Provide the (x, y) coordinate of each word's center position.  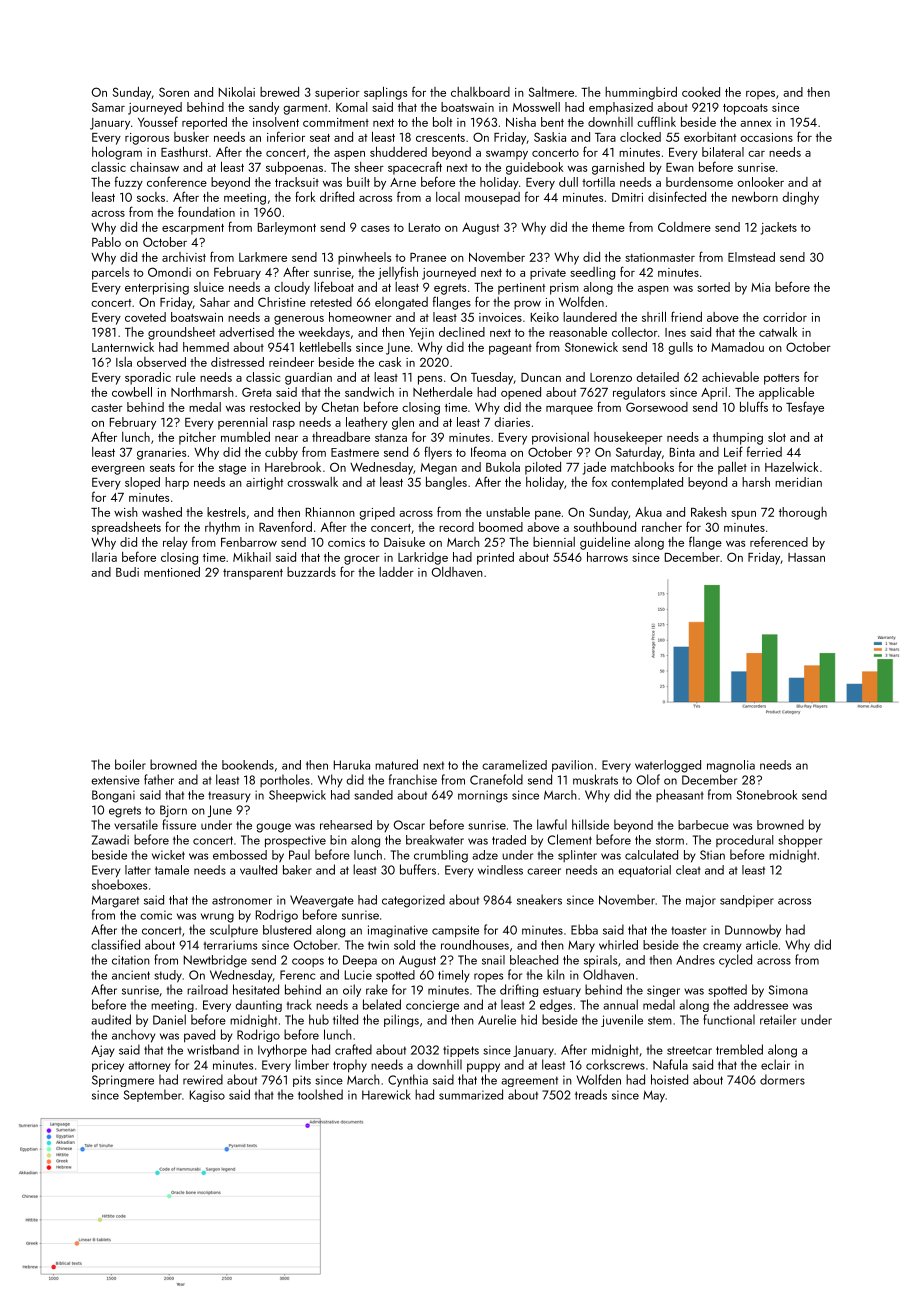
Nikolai (237, 92)
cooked (701, 92)
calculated (651, 855)
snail (493, 960)
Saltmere (551, 92)
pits (302, 1081)
